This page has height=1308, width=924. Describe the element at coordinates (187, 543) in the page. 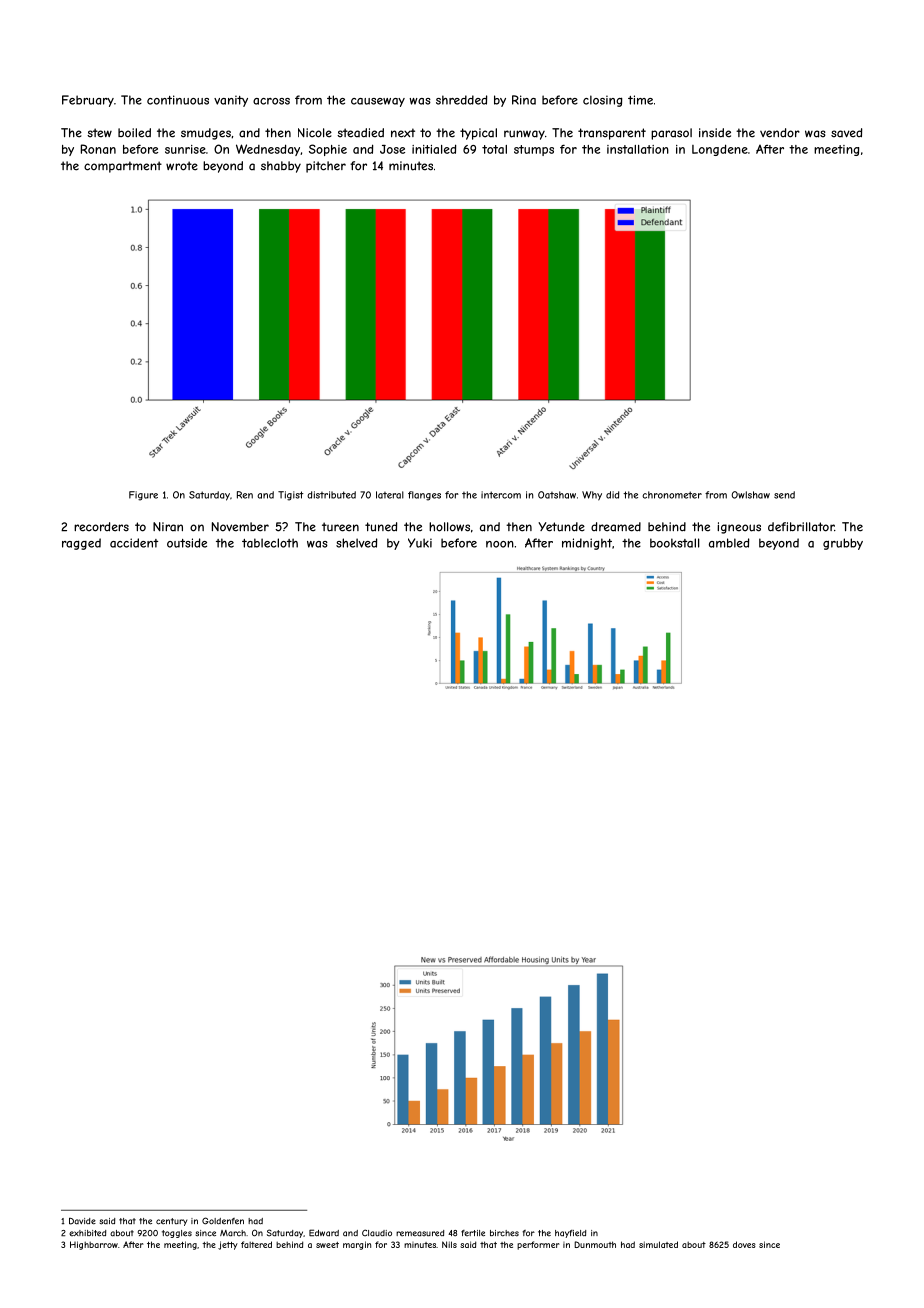

I see `outside` at that location.
